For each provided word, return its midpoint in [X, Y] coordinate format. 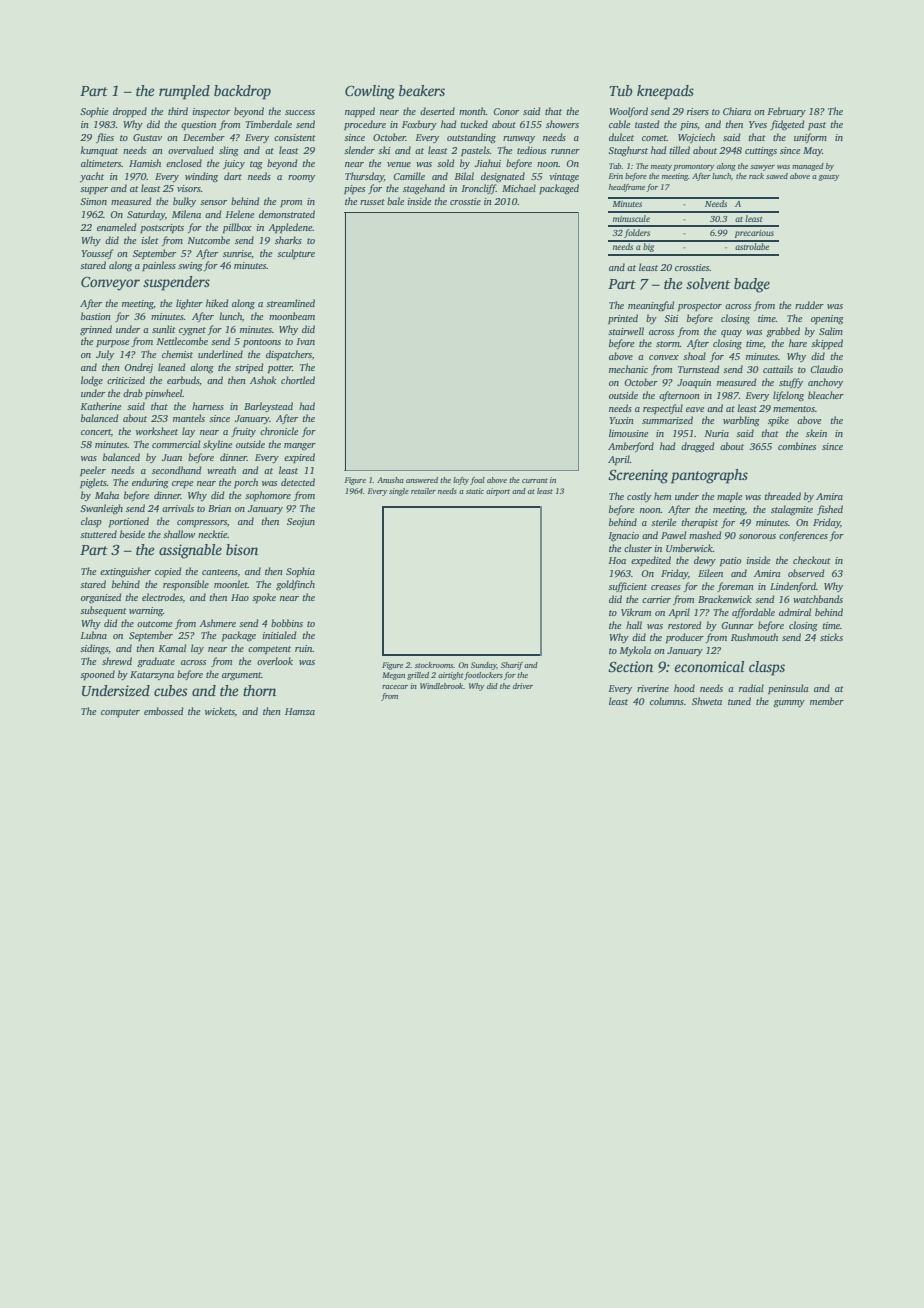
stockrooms [434, 665]
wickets [220, 711]
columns [667, 701]
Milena [186, 214]
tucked [474, 124]
